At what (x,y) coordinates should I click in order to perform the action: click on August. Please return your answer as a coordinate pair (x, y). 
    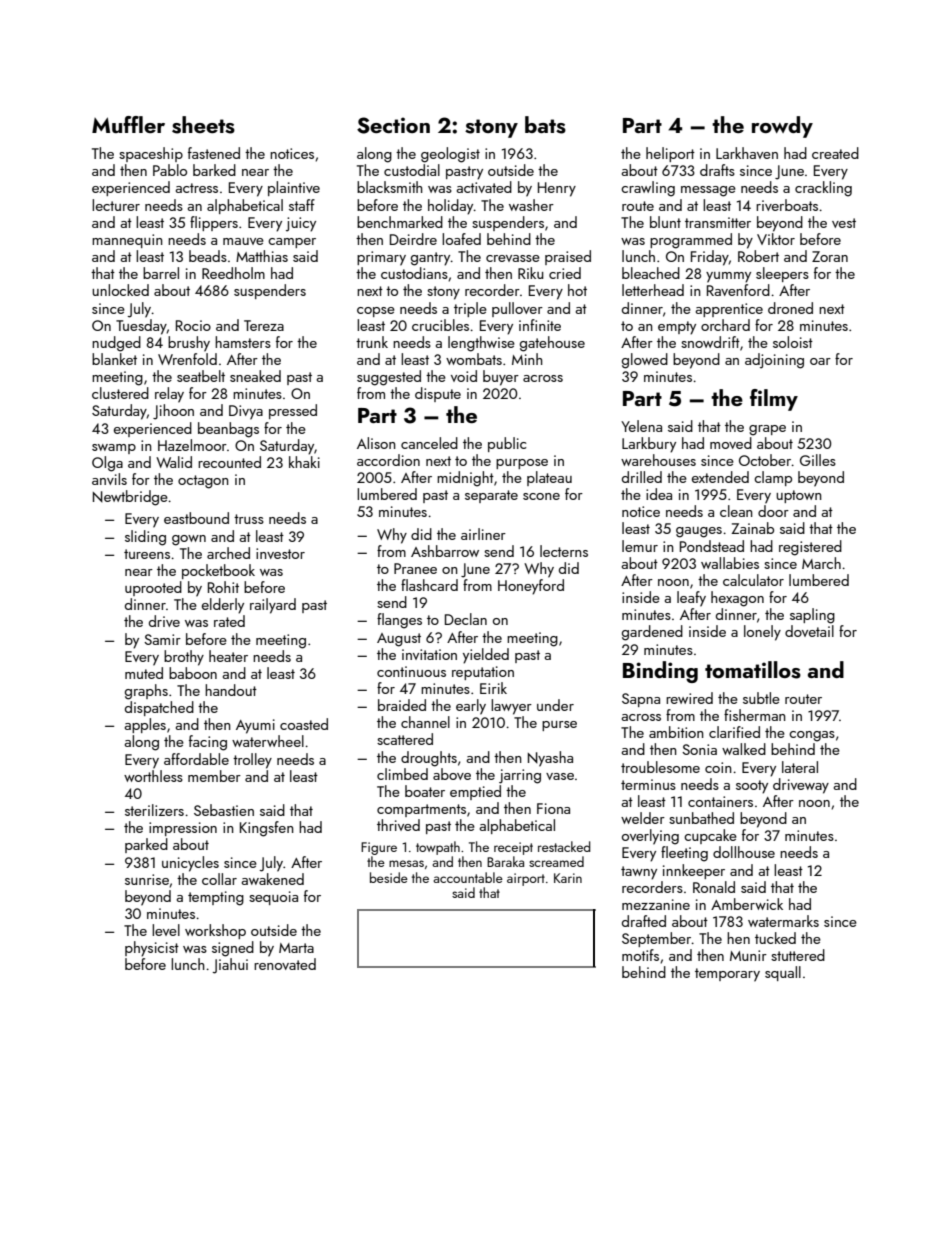
    Looking at the image, I should click on (399, 640).
